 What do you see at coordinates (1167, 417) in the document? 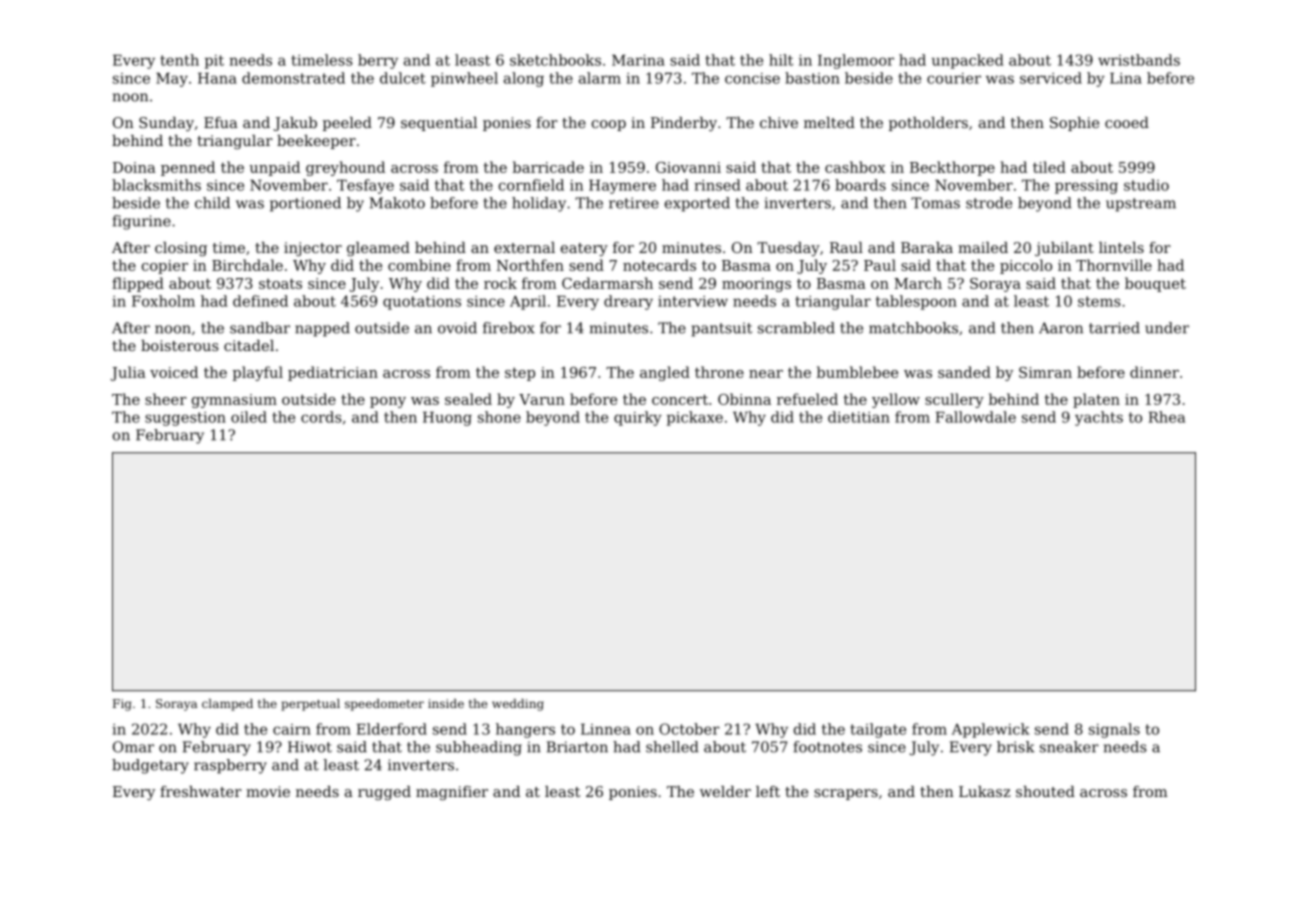
I see `Rhea` at bounding box center [1167, 417].
